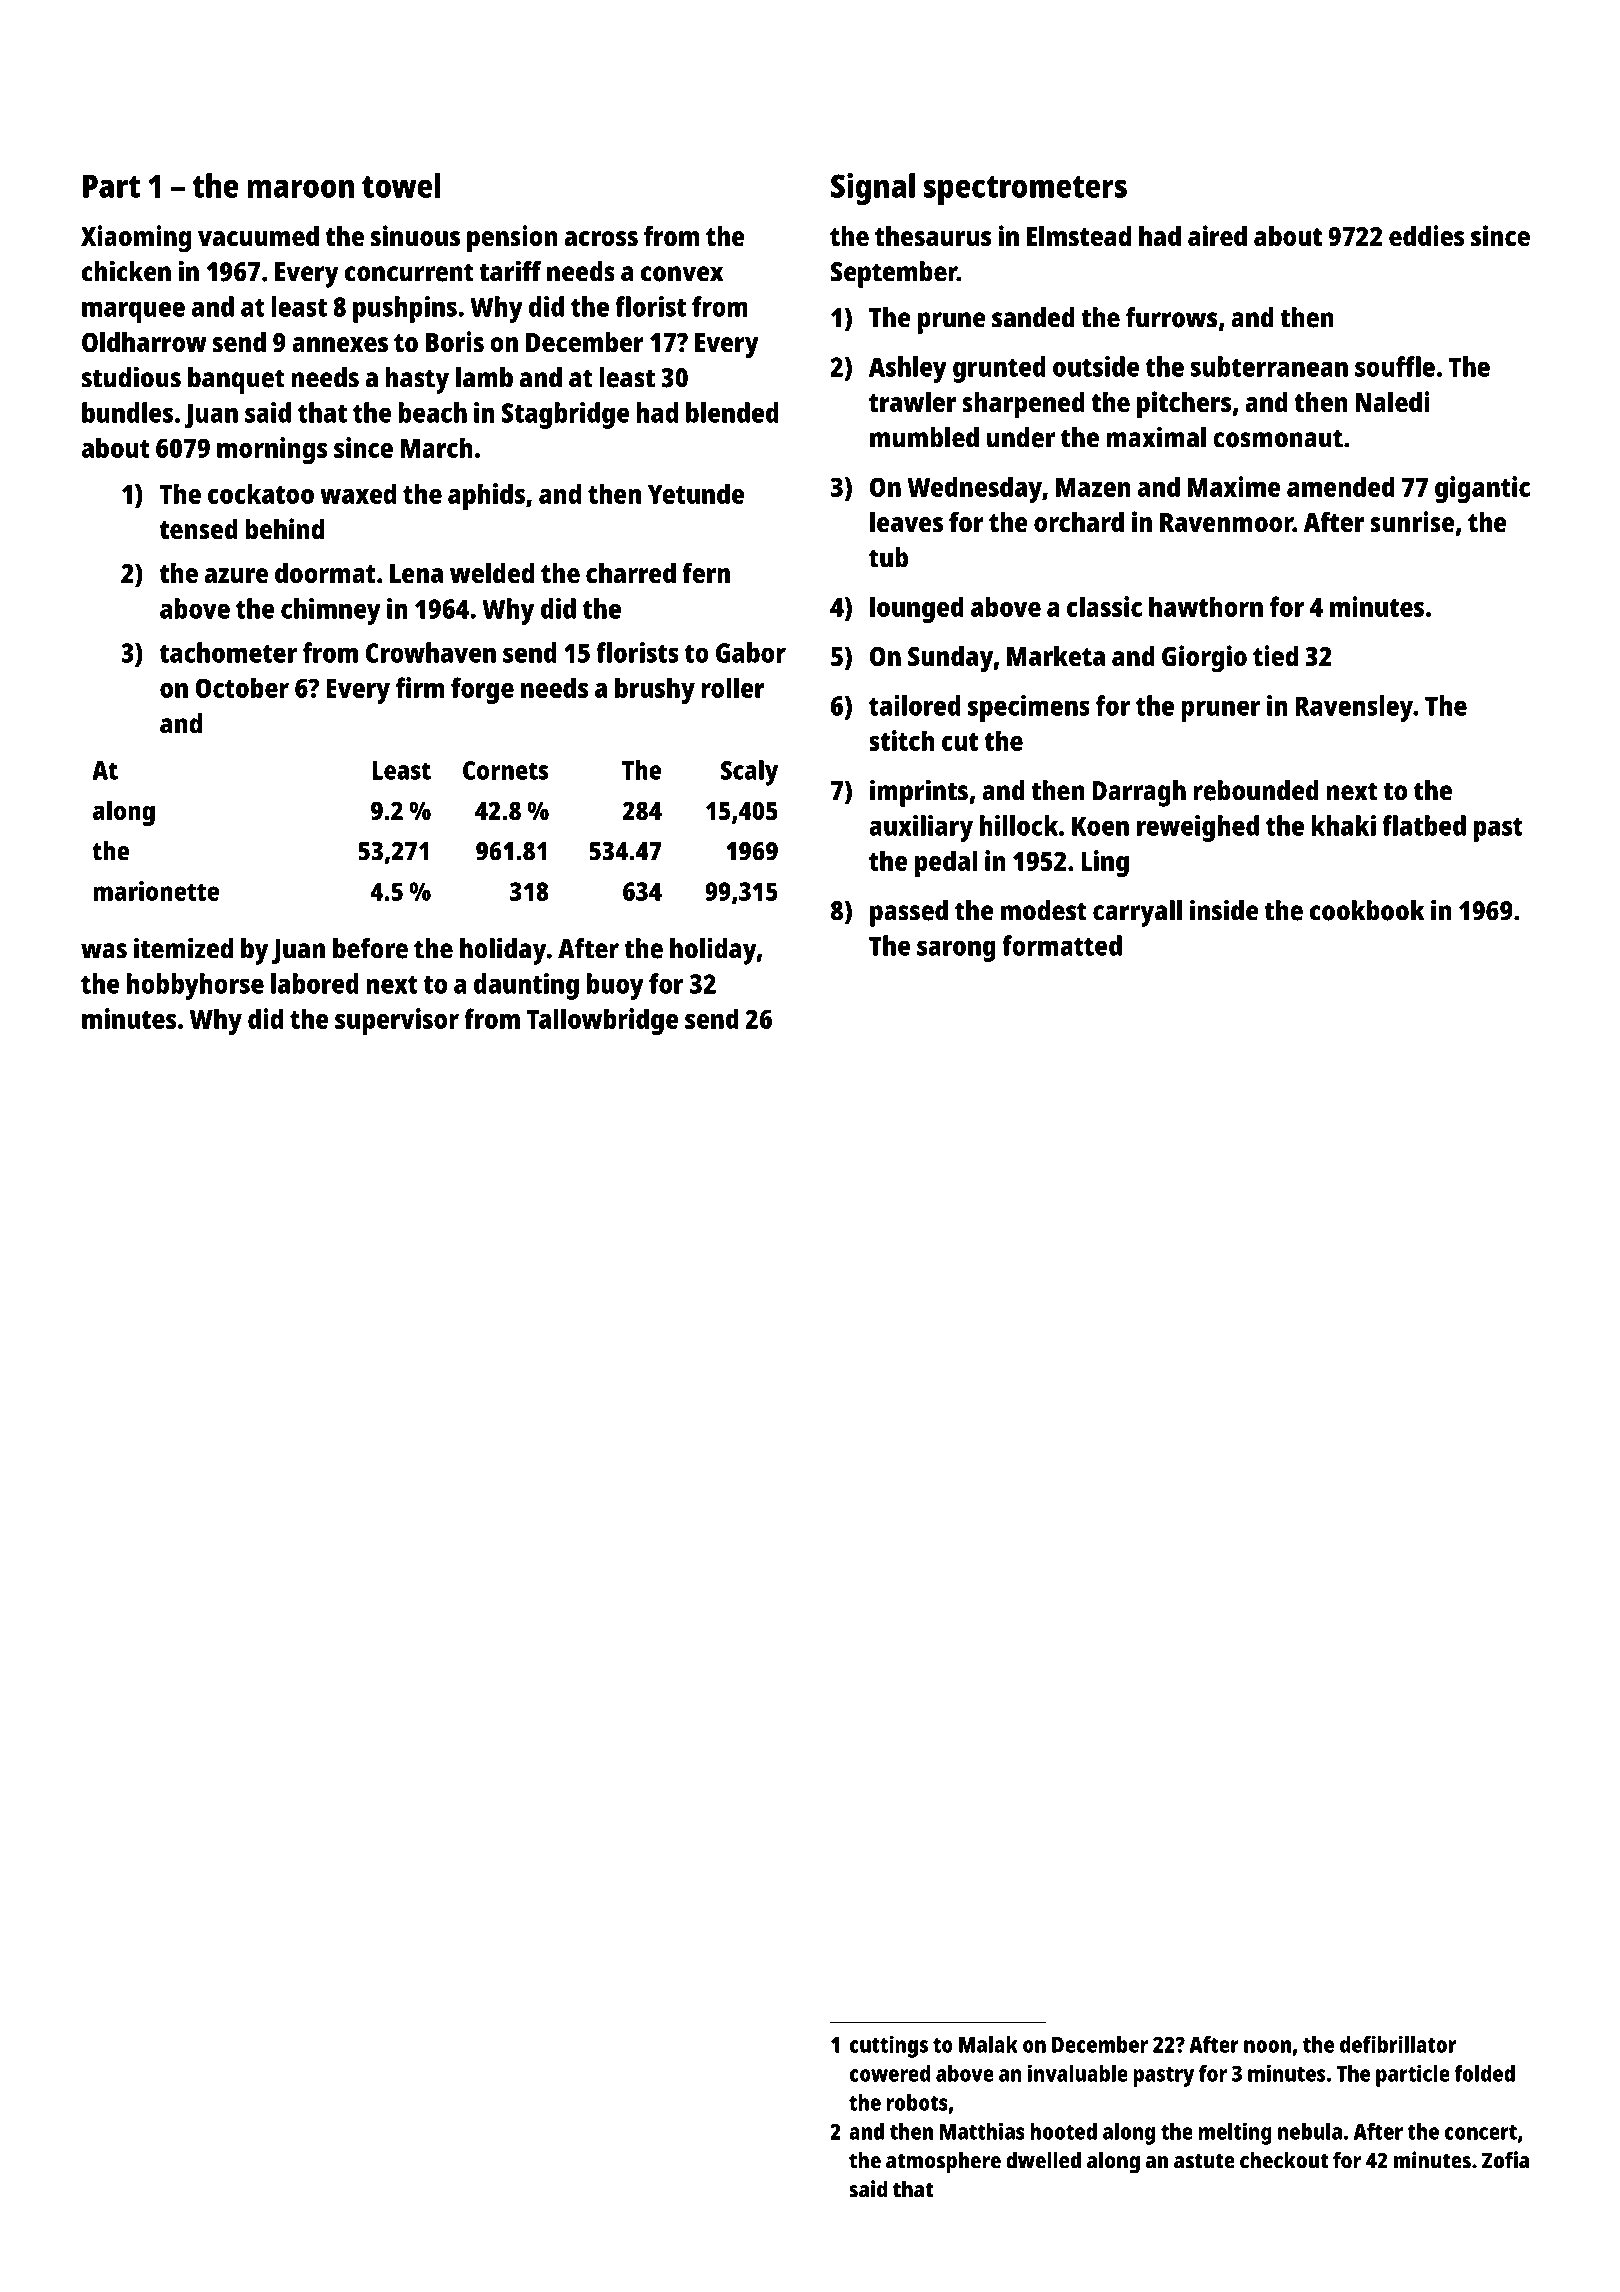  What do you see at coordinates (890, 2073) in the image?
I see `cowered` at bounding box center [890, 2073].
